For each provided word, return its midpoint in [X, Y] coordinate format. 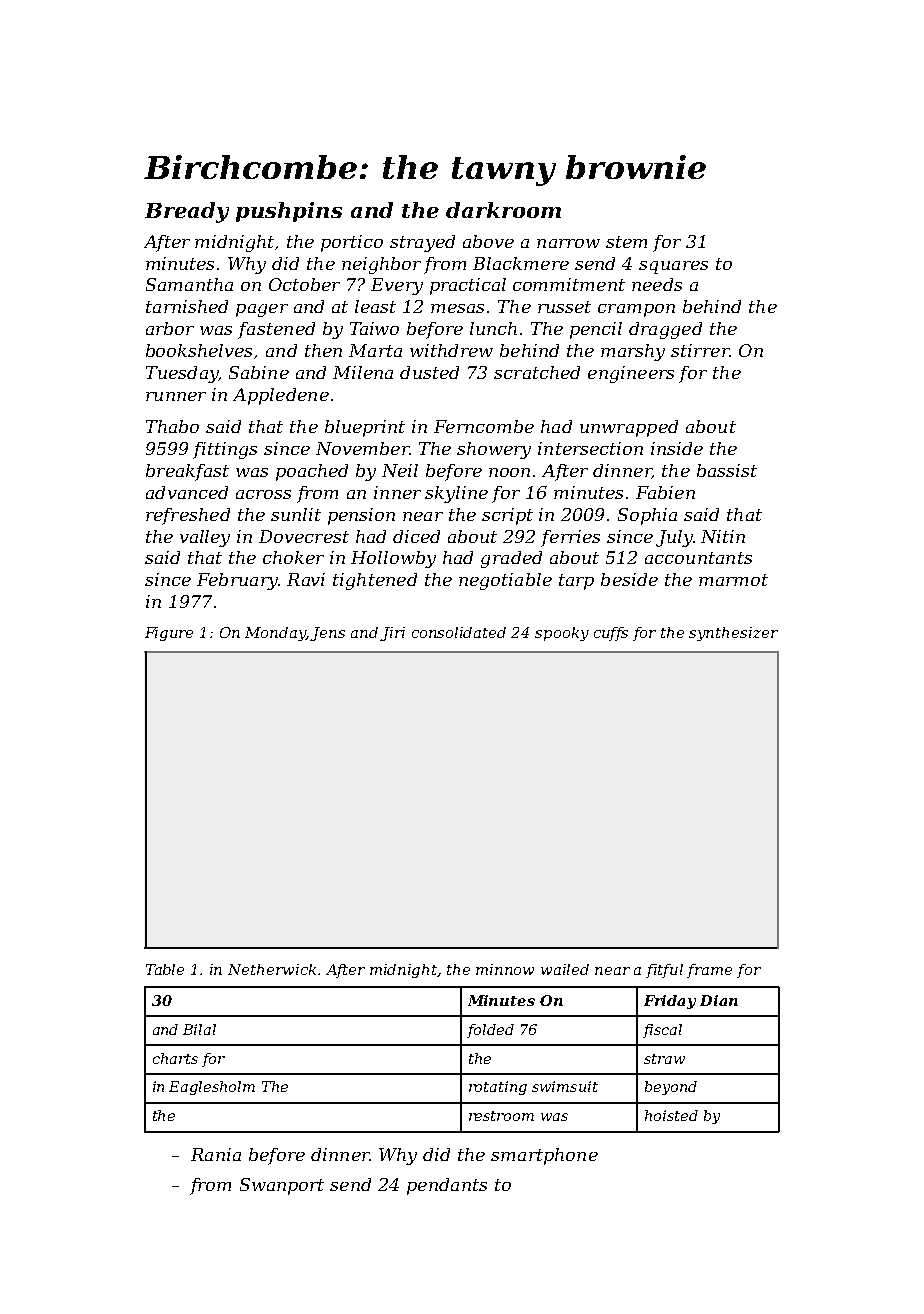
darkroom [503, 210]
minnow [505, 969]
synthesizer [733, 634]
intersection [590, 448]
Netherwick [272, 969]
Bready [187, 212]
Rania [216, 1154]
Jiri [392, 634]
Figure [169, 634]
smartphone [544, 1156]
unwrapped [629, 428]
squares [673, 267]
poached [312, 472]
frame [709, 971]
